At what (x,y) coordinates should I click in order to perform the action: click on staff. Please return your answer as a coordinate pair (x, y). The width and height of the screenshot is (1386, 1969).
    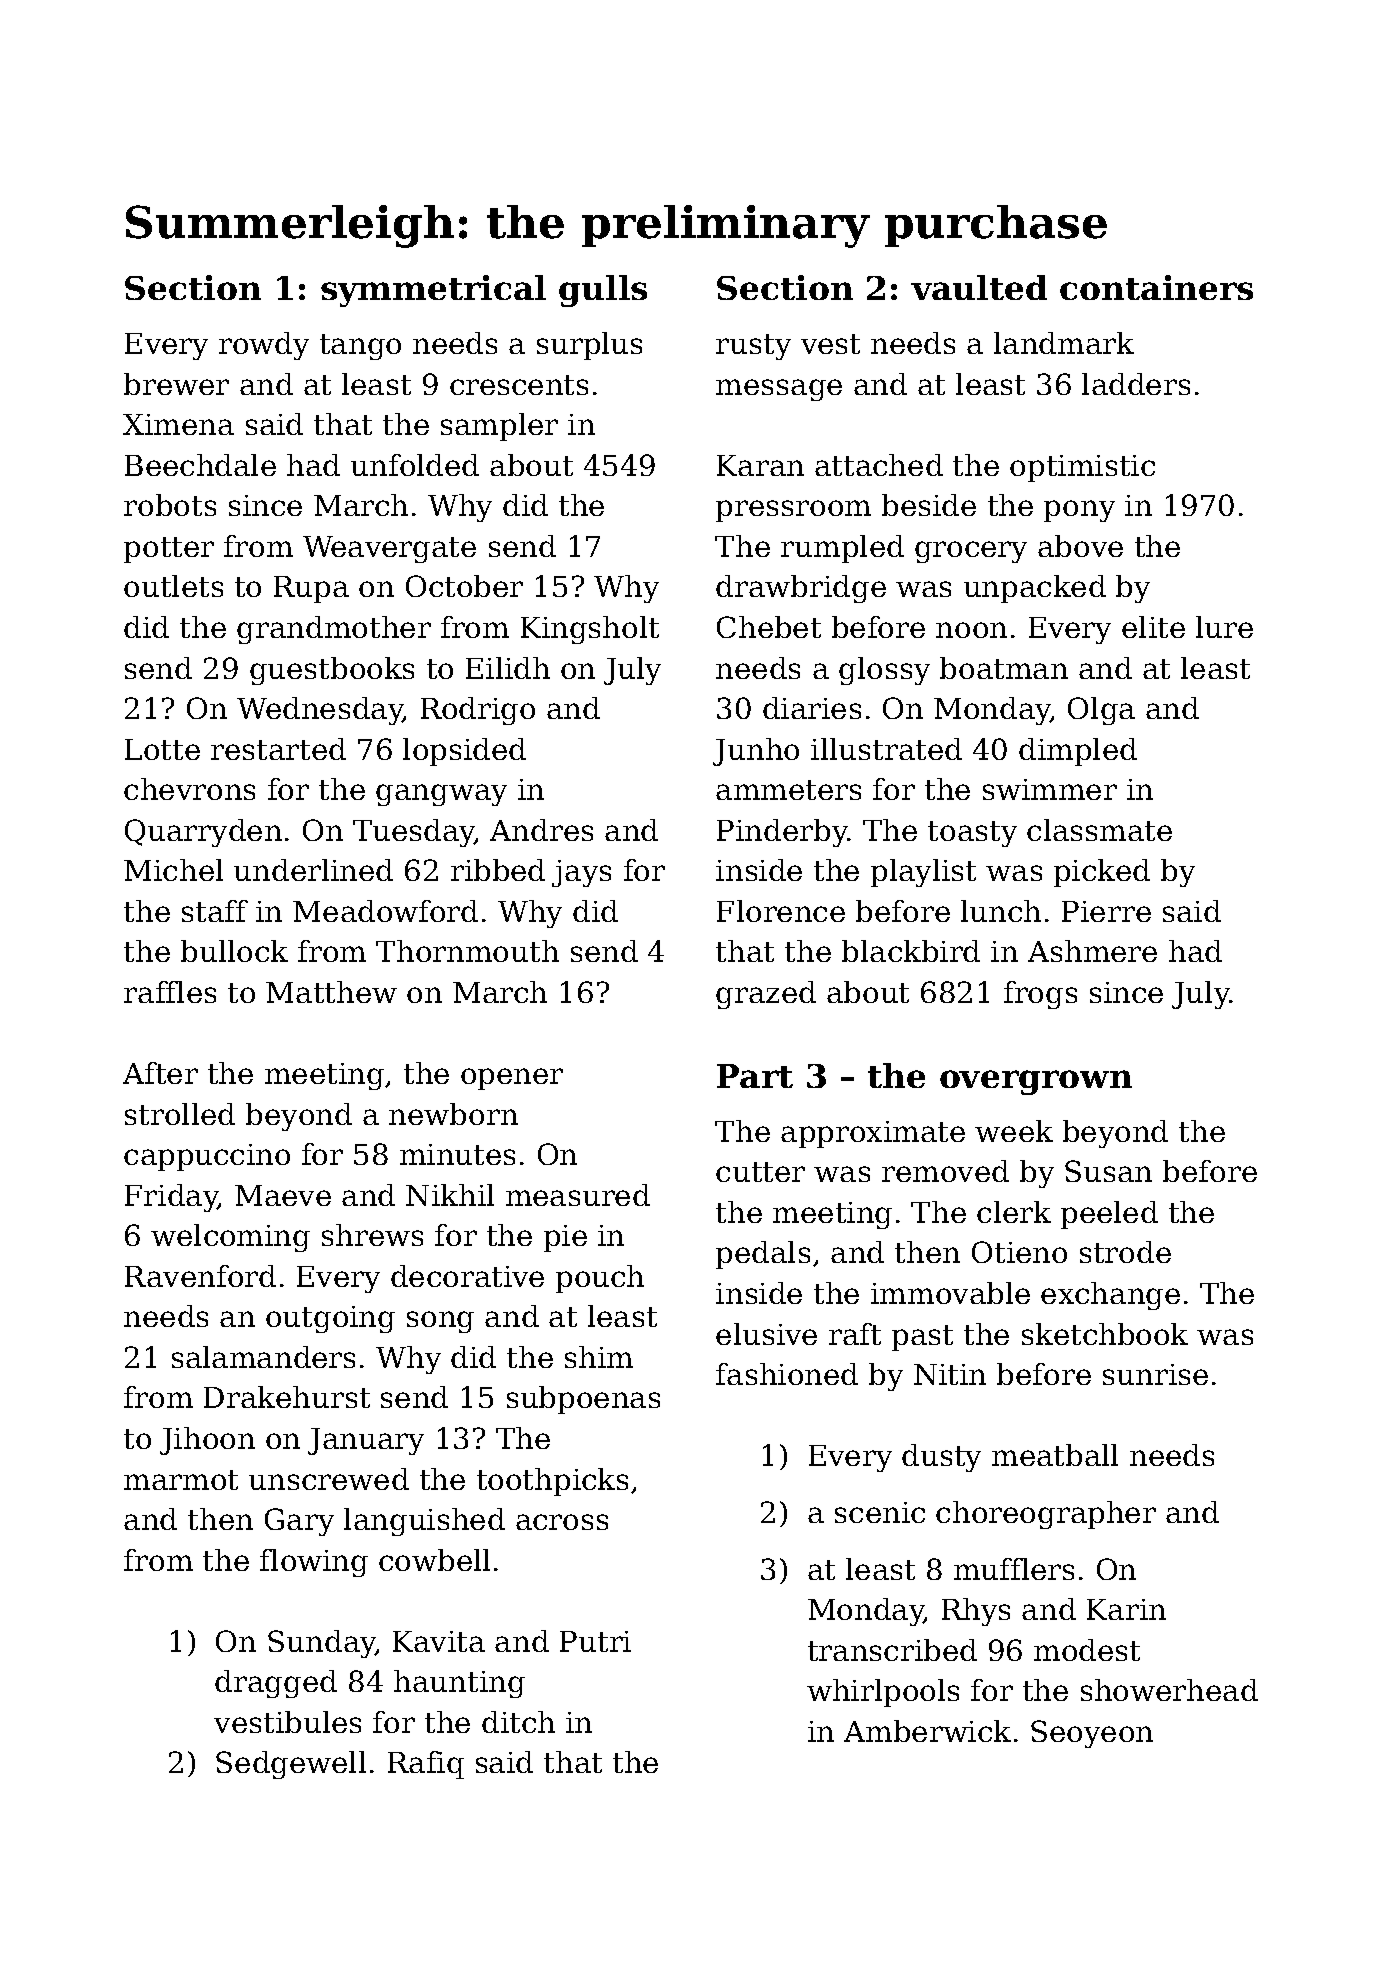
    Looking at the image, I should click on (215, 911).
